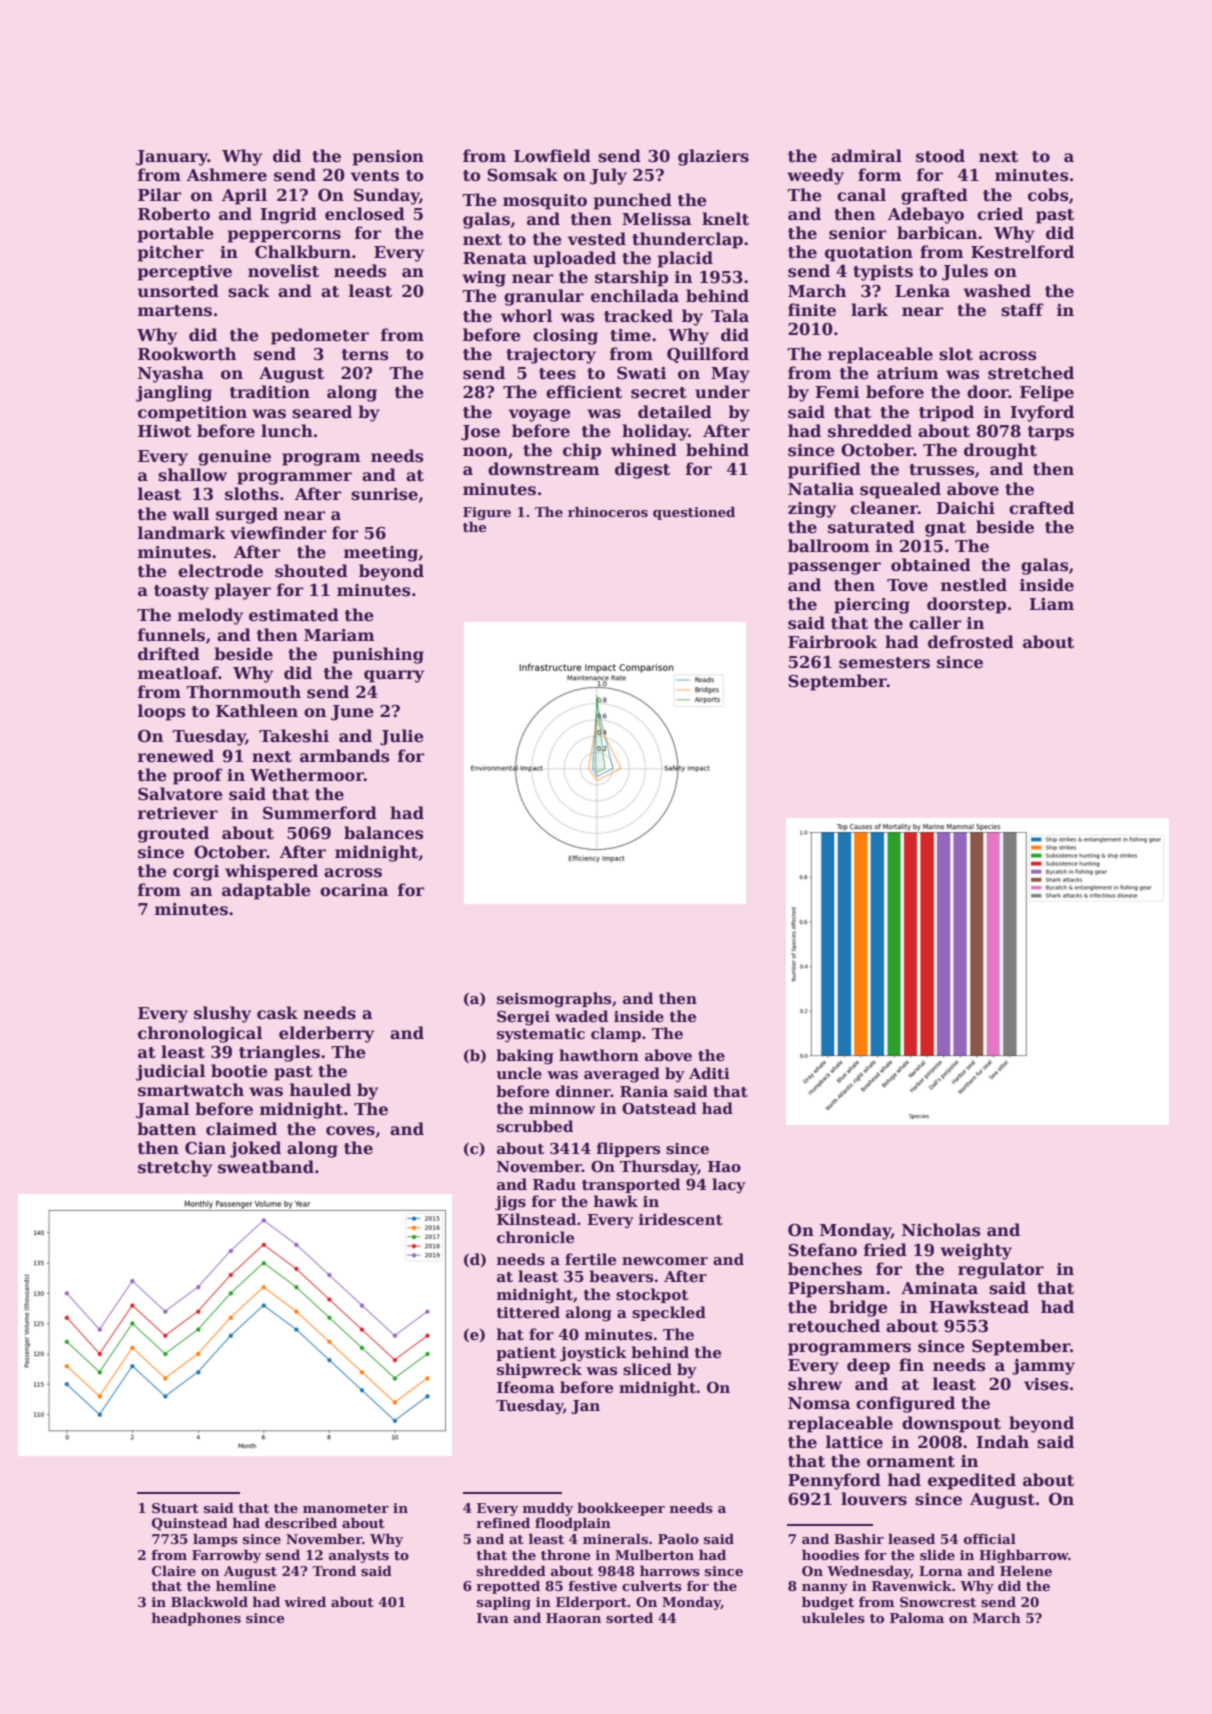 Image resolution: width=1212 pixels, height=1714 pixels. Describe the element at coordinates (307, 775) in the image. I see `Wethermoor` at that location.
